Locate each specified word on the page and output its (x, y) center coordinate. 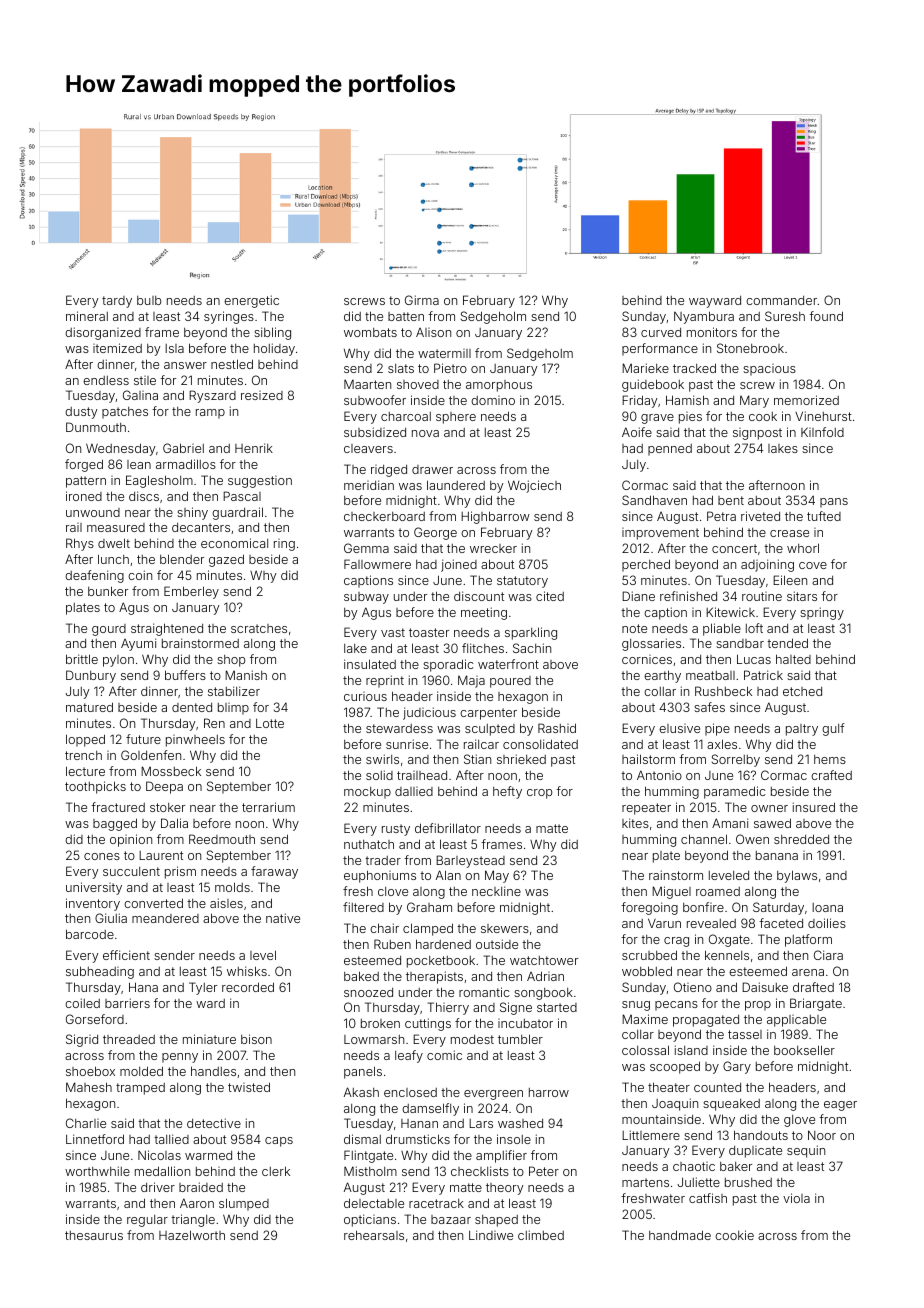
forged (84, 465)
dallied (414, 791)
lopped (85, 740)
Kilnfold (822, 432)
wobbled (647, 971)
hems (830, 759)
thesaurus (94, 1235)
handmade (680, 1235)
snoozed (368, 992)
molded (141, 1071)
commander (781, 300)
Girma (422, 300)
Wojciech (534, 486)
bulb (149, 300)
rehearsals (374, 1235)
